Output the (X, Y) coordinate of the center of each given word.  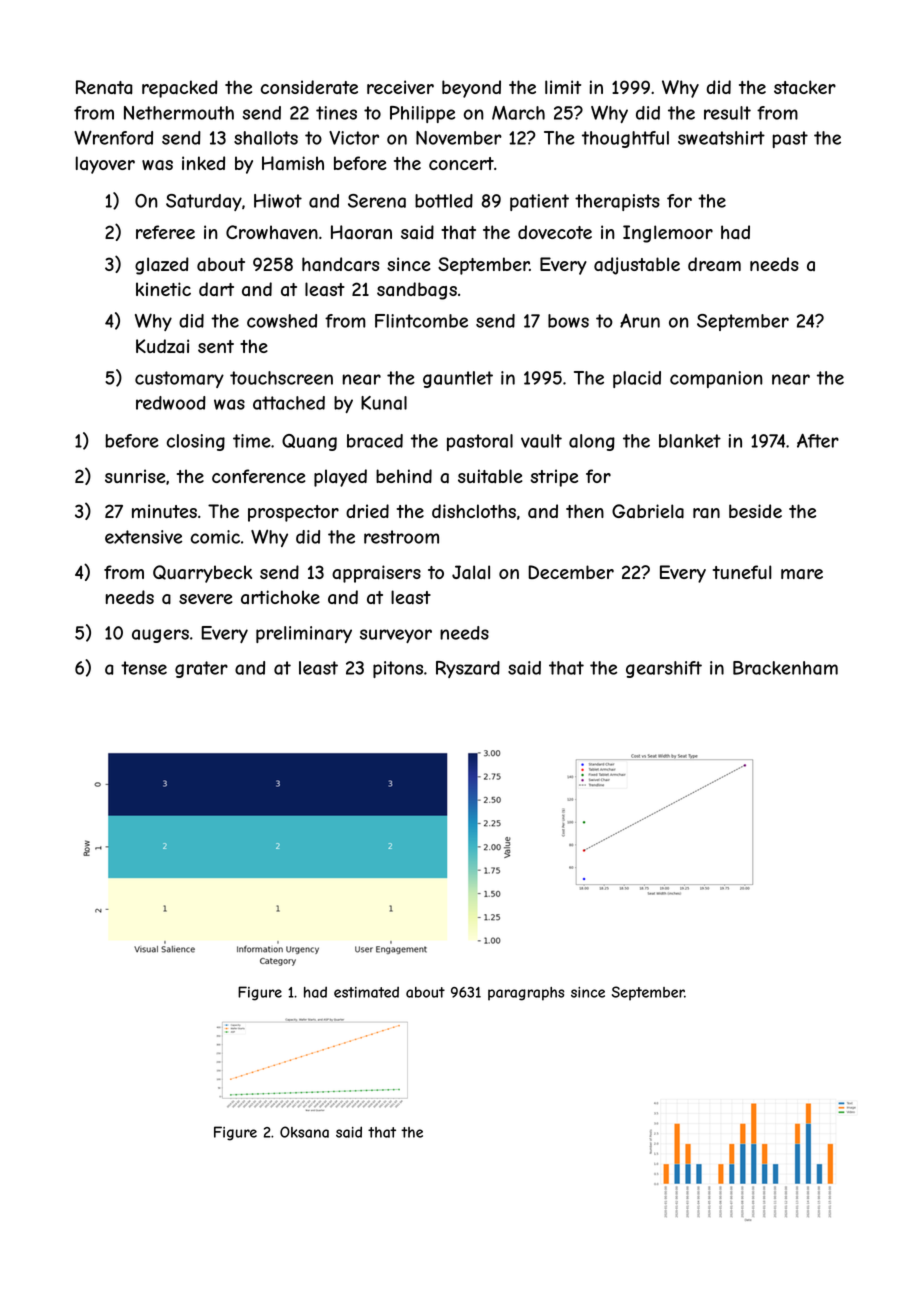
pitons (398, 669)
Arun (640, 321)
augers (160, 636)
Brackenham (785, 668)
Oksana (304, 1132)
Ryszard (468, 669)
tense (144, 668)
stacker (805, 87)
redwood (171, 403)
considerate (309, 87)
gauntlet (458, 379)
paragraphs (526, 994)
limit (563, 87)
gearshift (664, 669)
